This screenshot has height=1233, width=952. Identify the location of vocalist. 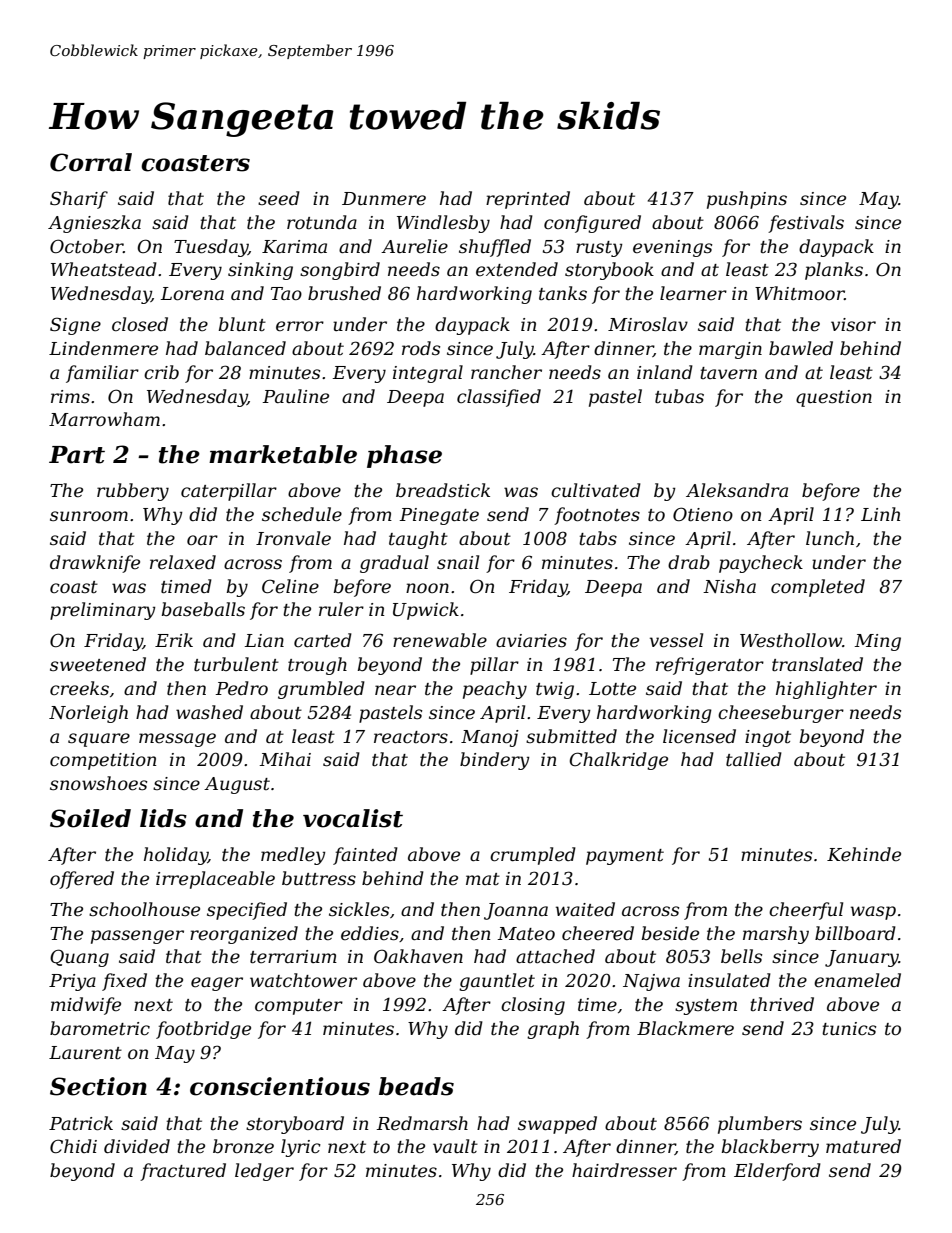
(353, 818).
